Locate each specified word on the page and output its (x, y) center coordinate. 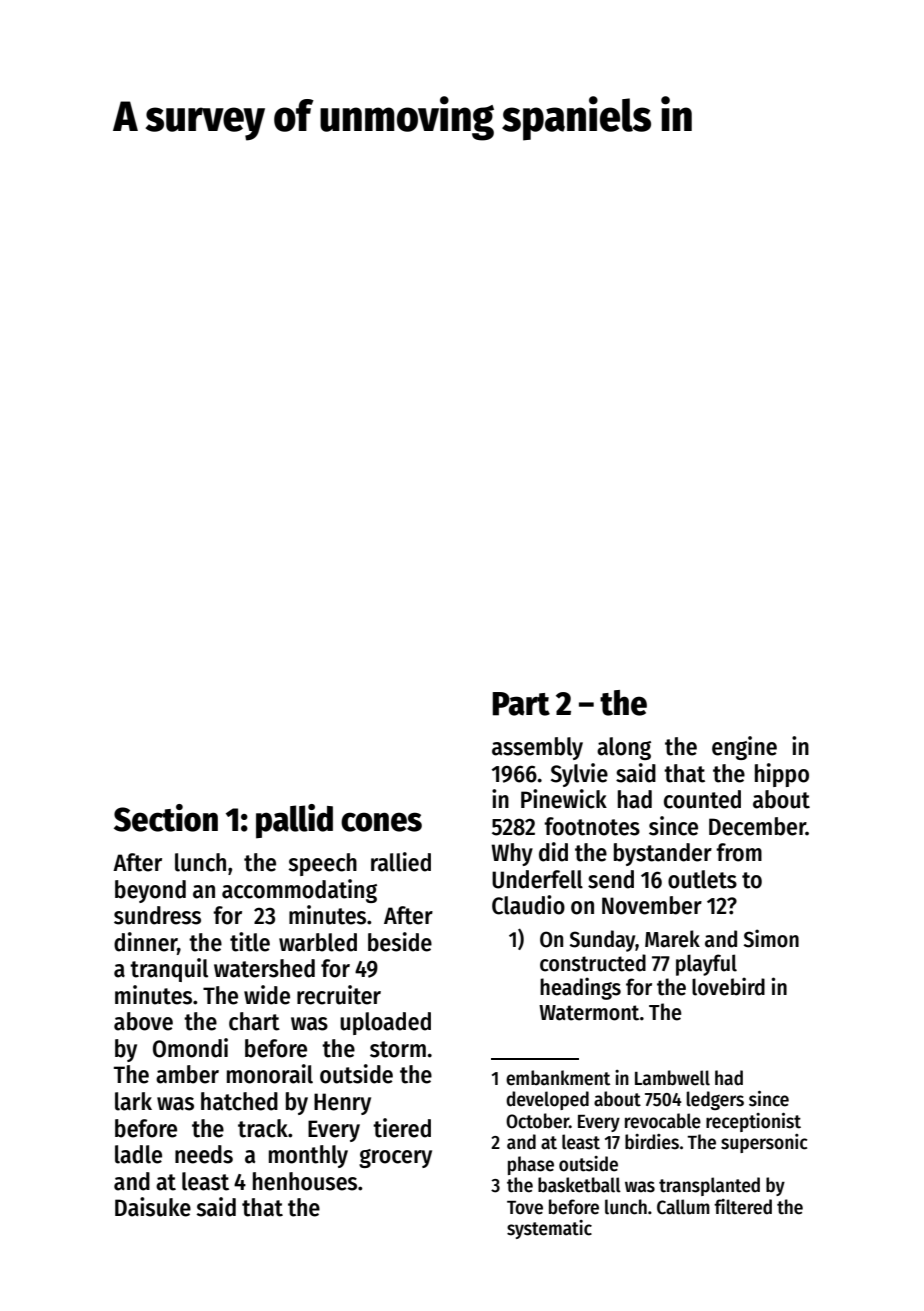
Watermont (589, 1013)
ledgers (715, 1100)
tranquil (169, 970)
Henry (342, 1104)
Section (166, 818)
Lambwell (672, 1078)
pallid (294, 821)
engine (744, 748)
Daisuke (153, 1207)
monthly (308, 1156)
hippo (782, 775)
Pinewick (564, 799)
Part (521, 704)
